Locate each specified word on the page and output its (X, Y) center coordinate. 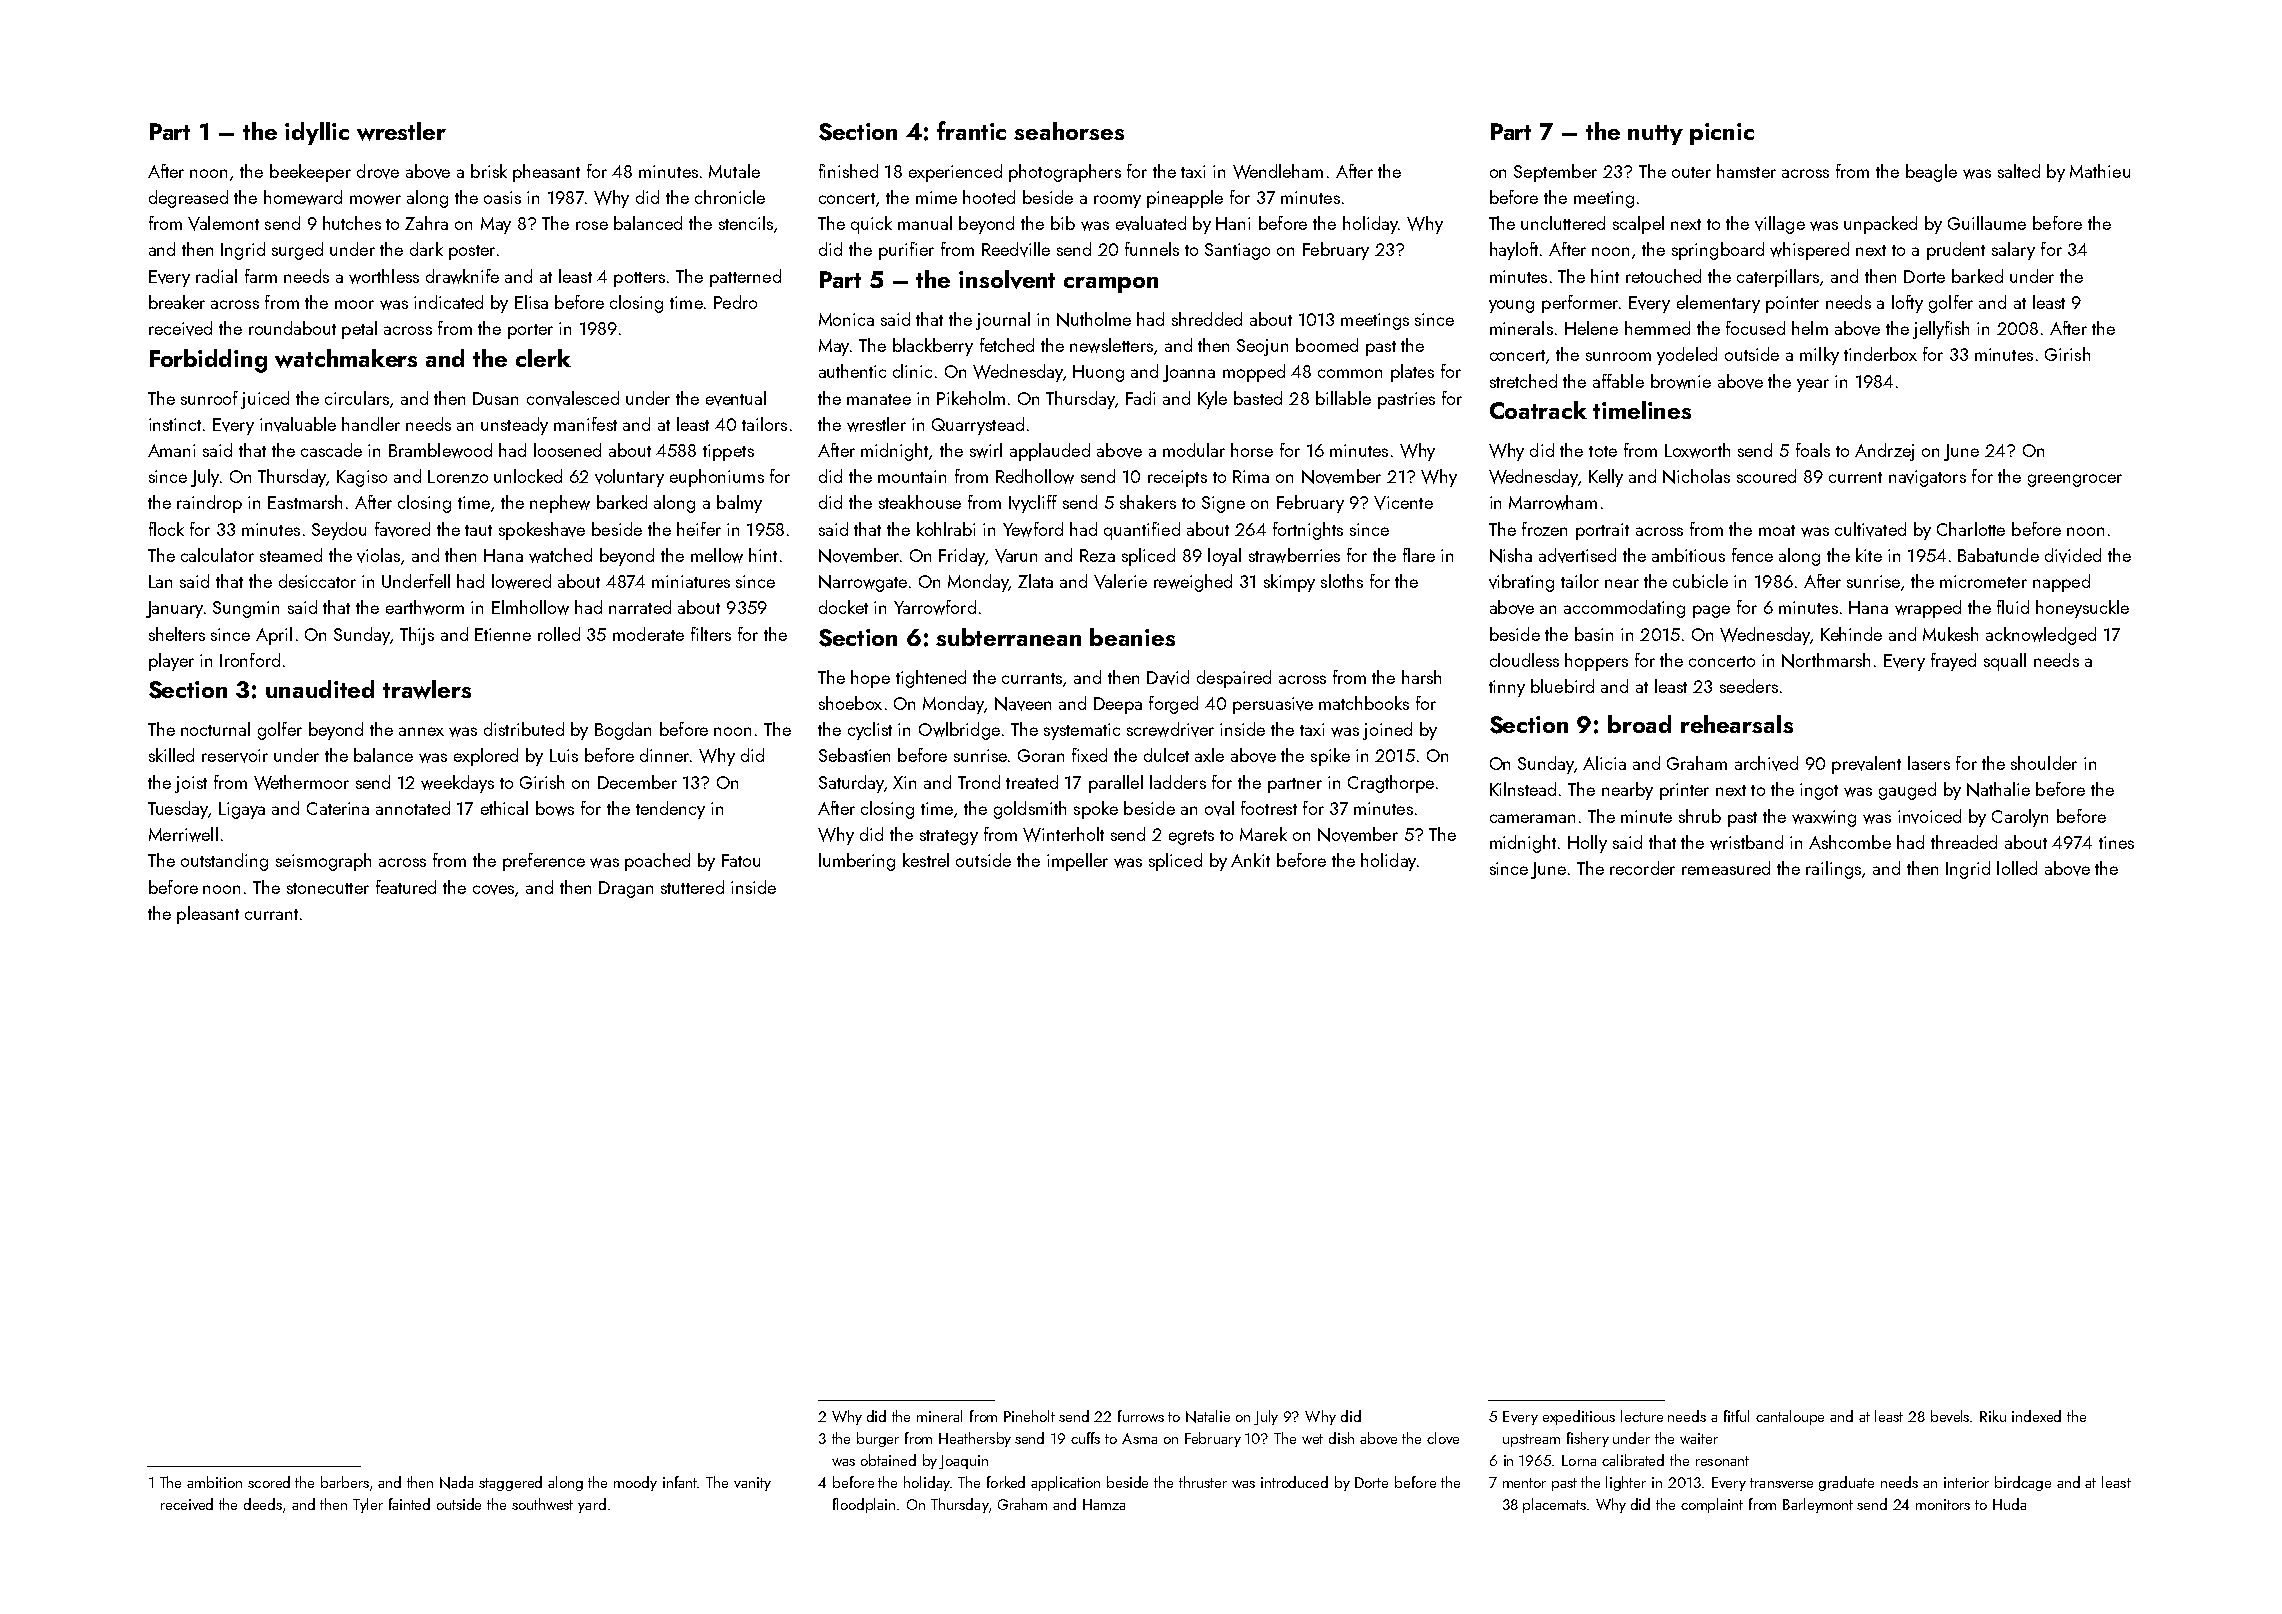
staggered (510, 1483)
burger (878, 1439)
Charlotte (1971, 529)
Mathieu (2100, 171)
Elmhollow (530, 607)
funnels (1152, 249)
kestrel (926, 860)
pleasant (208, 915)
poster (472, 252)
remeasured (1726, 868)
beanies (1132, 637)
